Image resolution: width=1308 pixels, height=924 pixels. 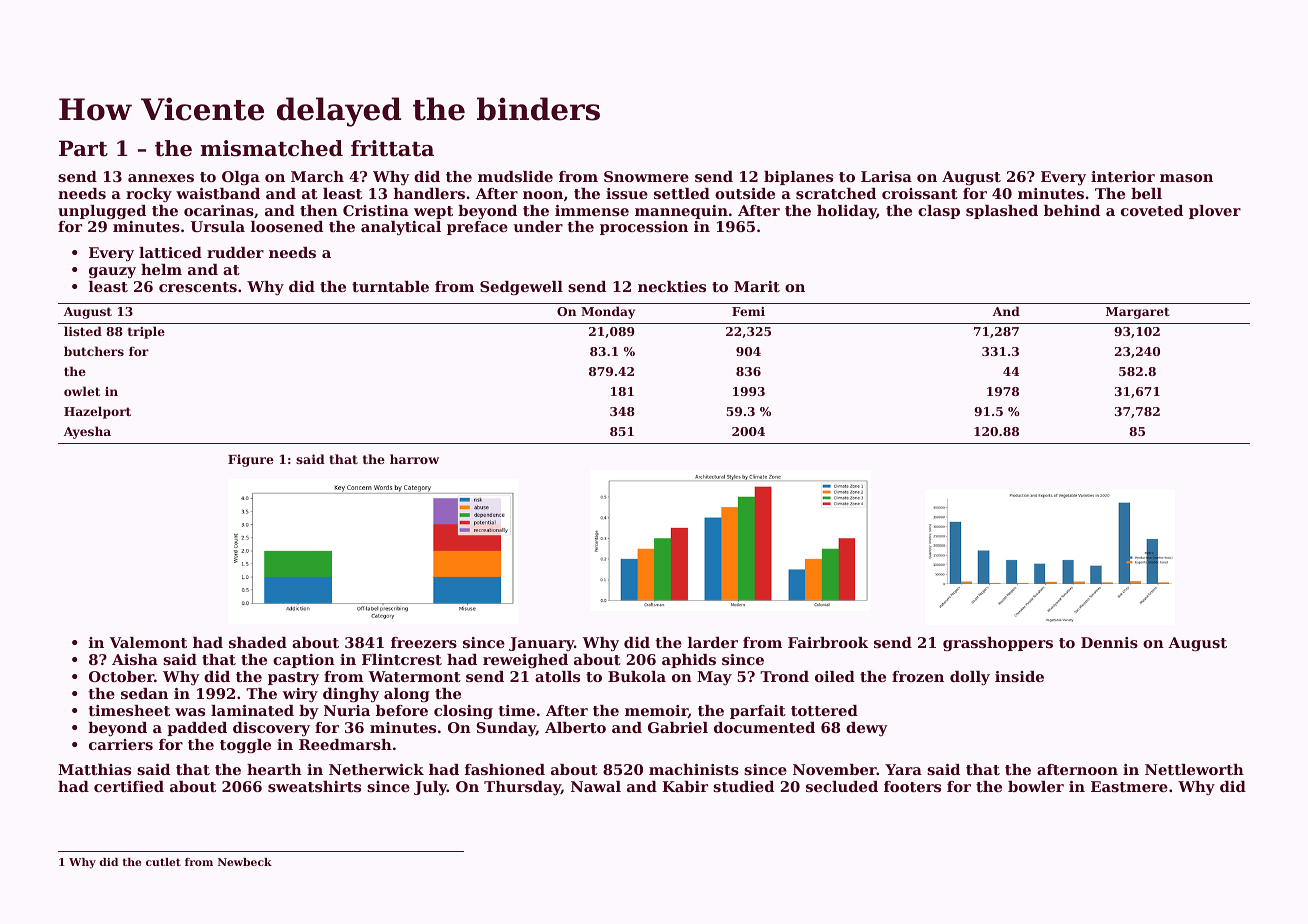 I want to click on mason, so click(x=1186, y=178).
